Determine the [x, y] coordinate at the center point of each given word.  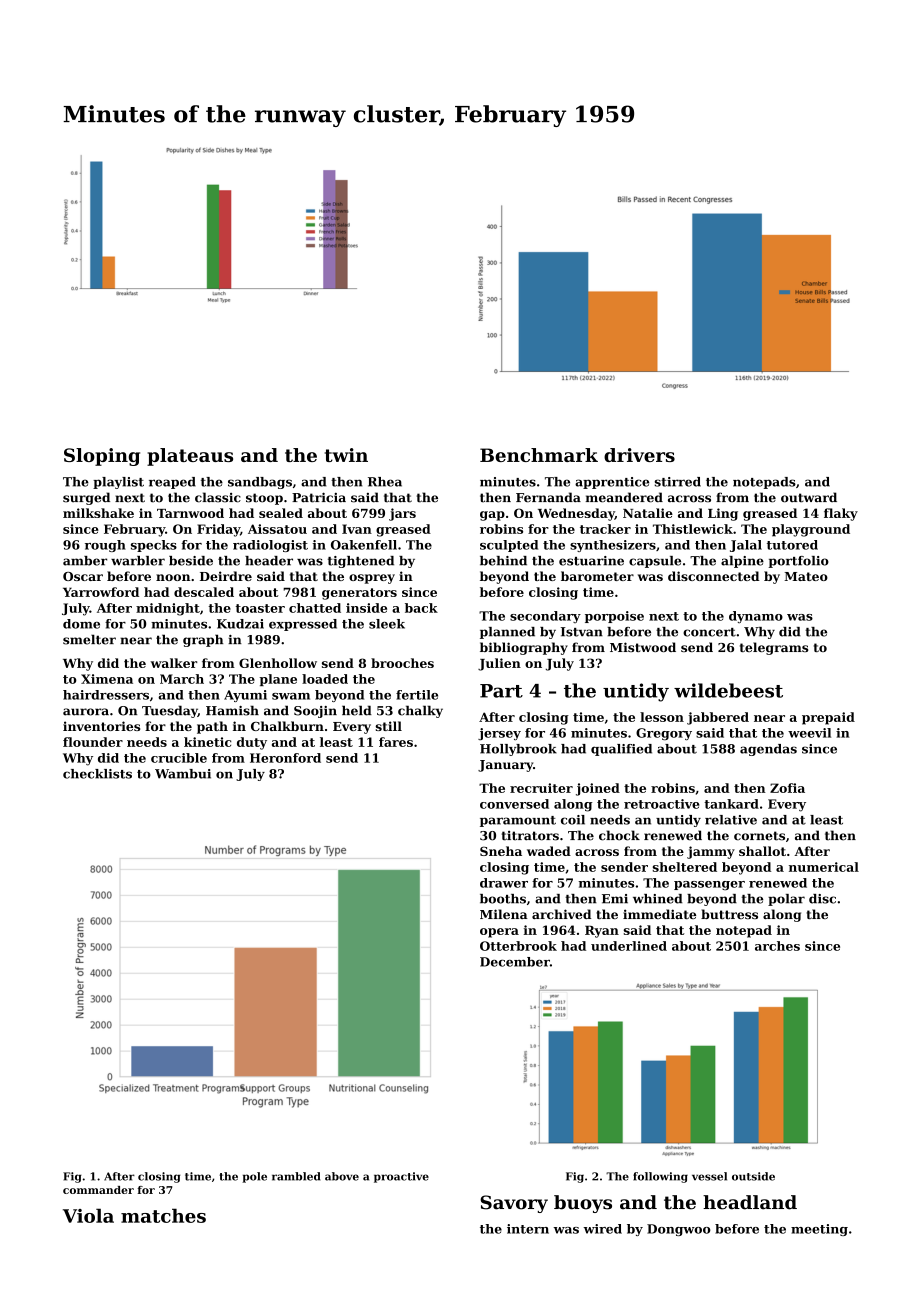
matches [163, 1215]
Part [501, 691]
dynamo [756, 617]
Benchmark [539, 455]
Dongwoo [679, 1230]
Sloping [102, 457]
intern [528, 1229]
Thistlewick [693, 529]
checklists [97, 774]
